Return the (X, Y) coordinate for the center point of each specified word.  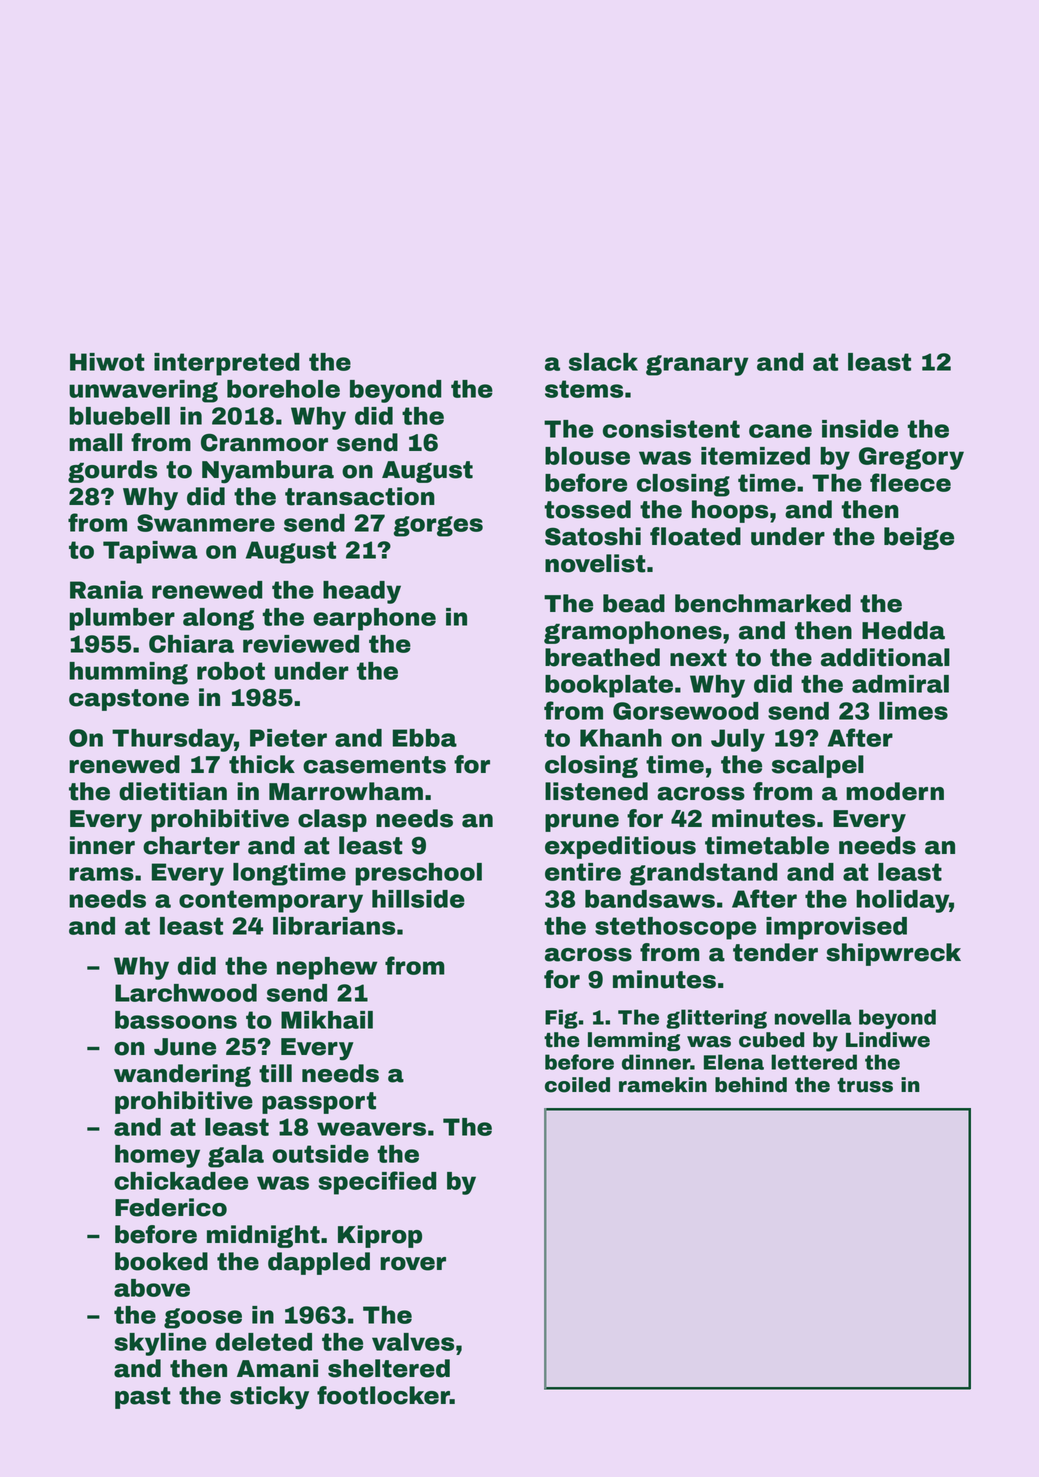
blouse (587, 456)
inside (860, 429)
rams (101, 874)
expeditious (620, 847)
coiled (577, 1085)
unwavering (143, 391)
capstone (129, 700)
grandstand (703, 874)
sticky (269, 1398)
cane (780, 431)
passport (319, 1103)
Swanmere (206, 523)
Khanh (621, 738)
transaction (360, 496)
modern (895, 791)
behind (751, 1085)
